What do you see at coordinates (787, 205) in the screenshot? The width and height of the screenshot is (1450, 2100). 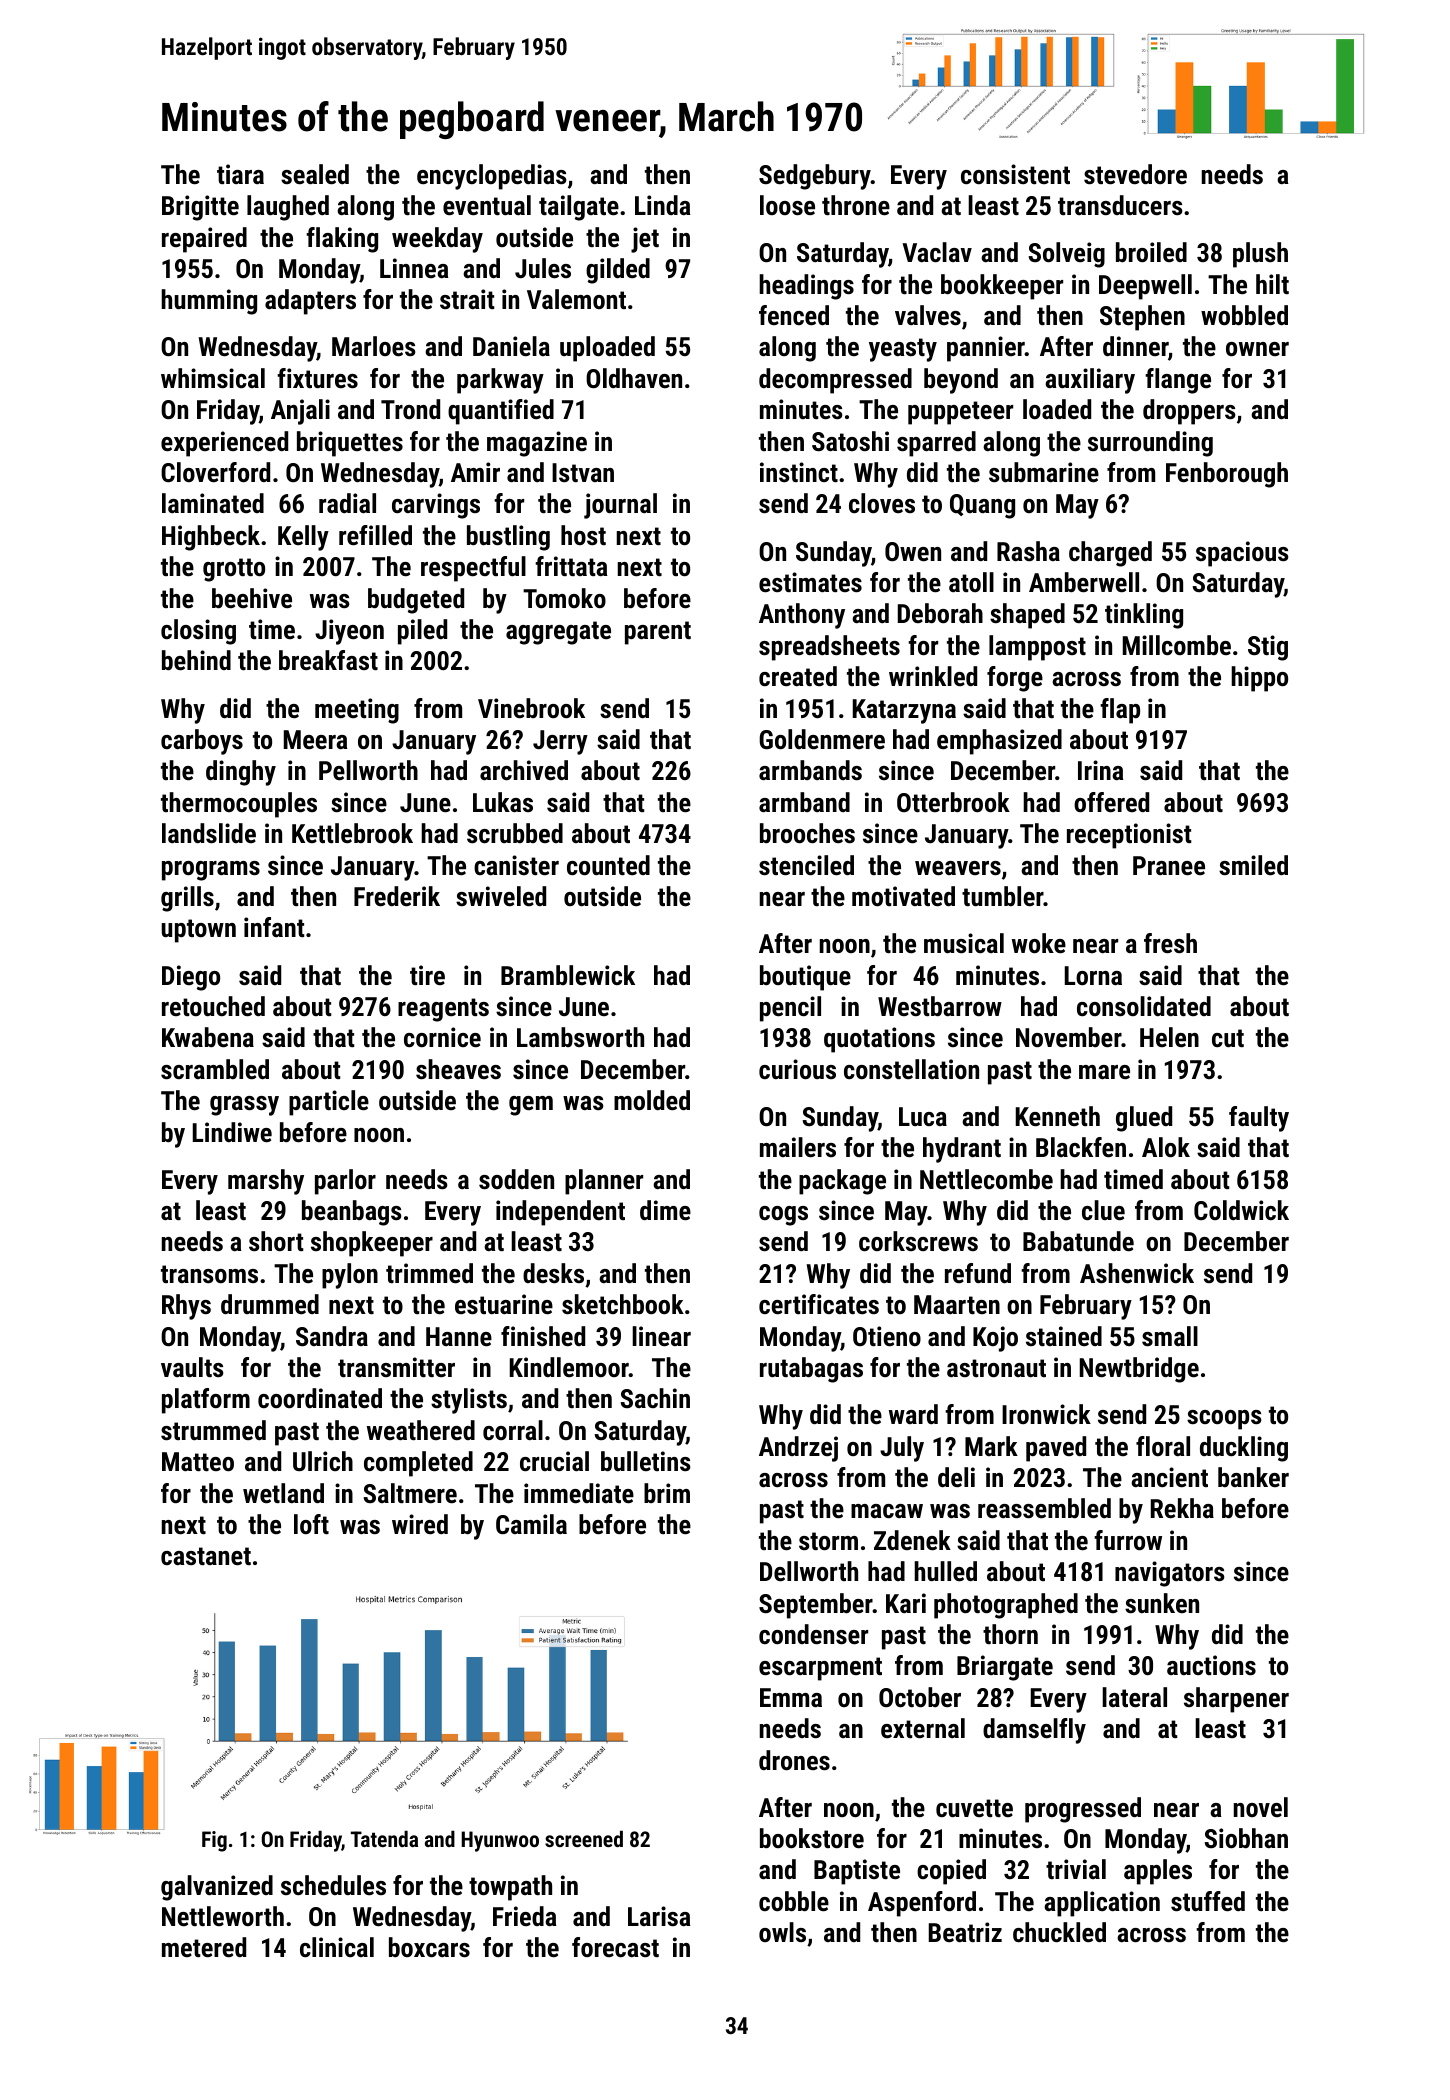 I see `loose` at bounding box center [787, 205].
